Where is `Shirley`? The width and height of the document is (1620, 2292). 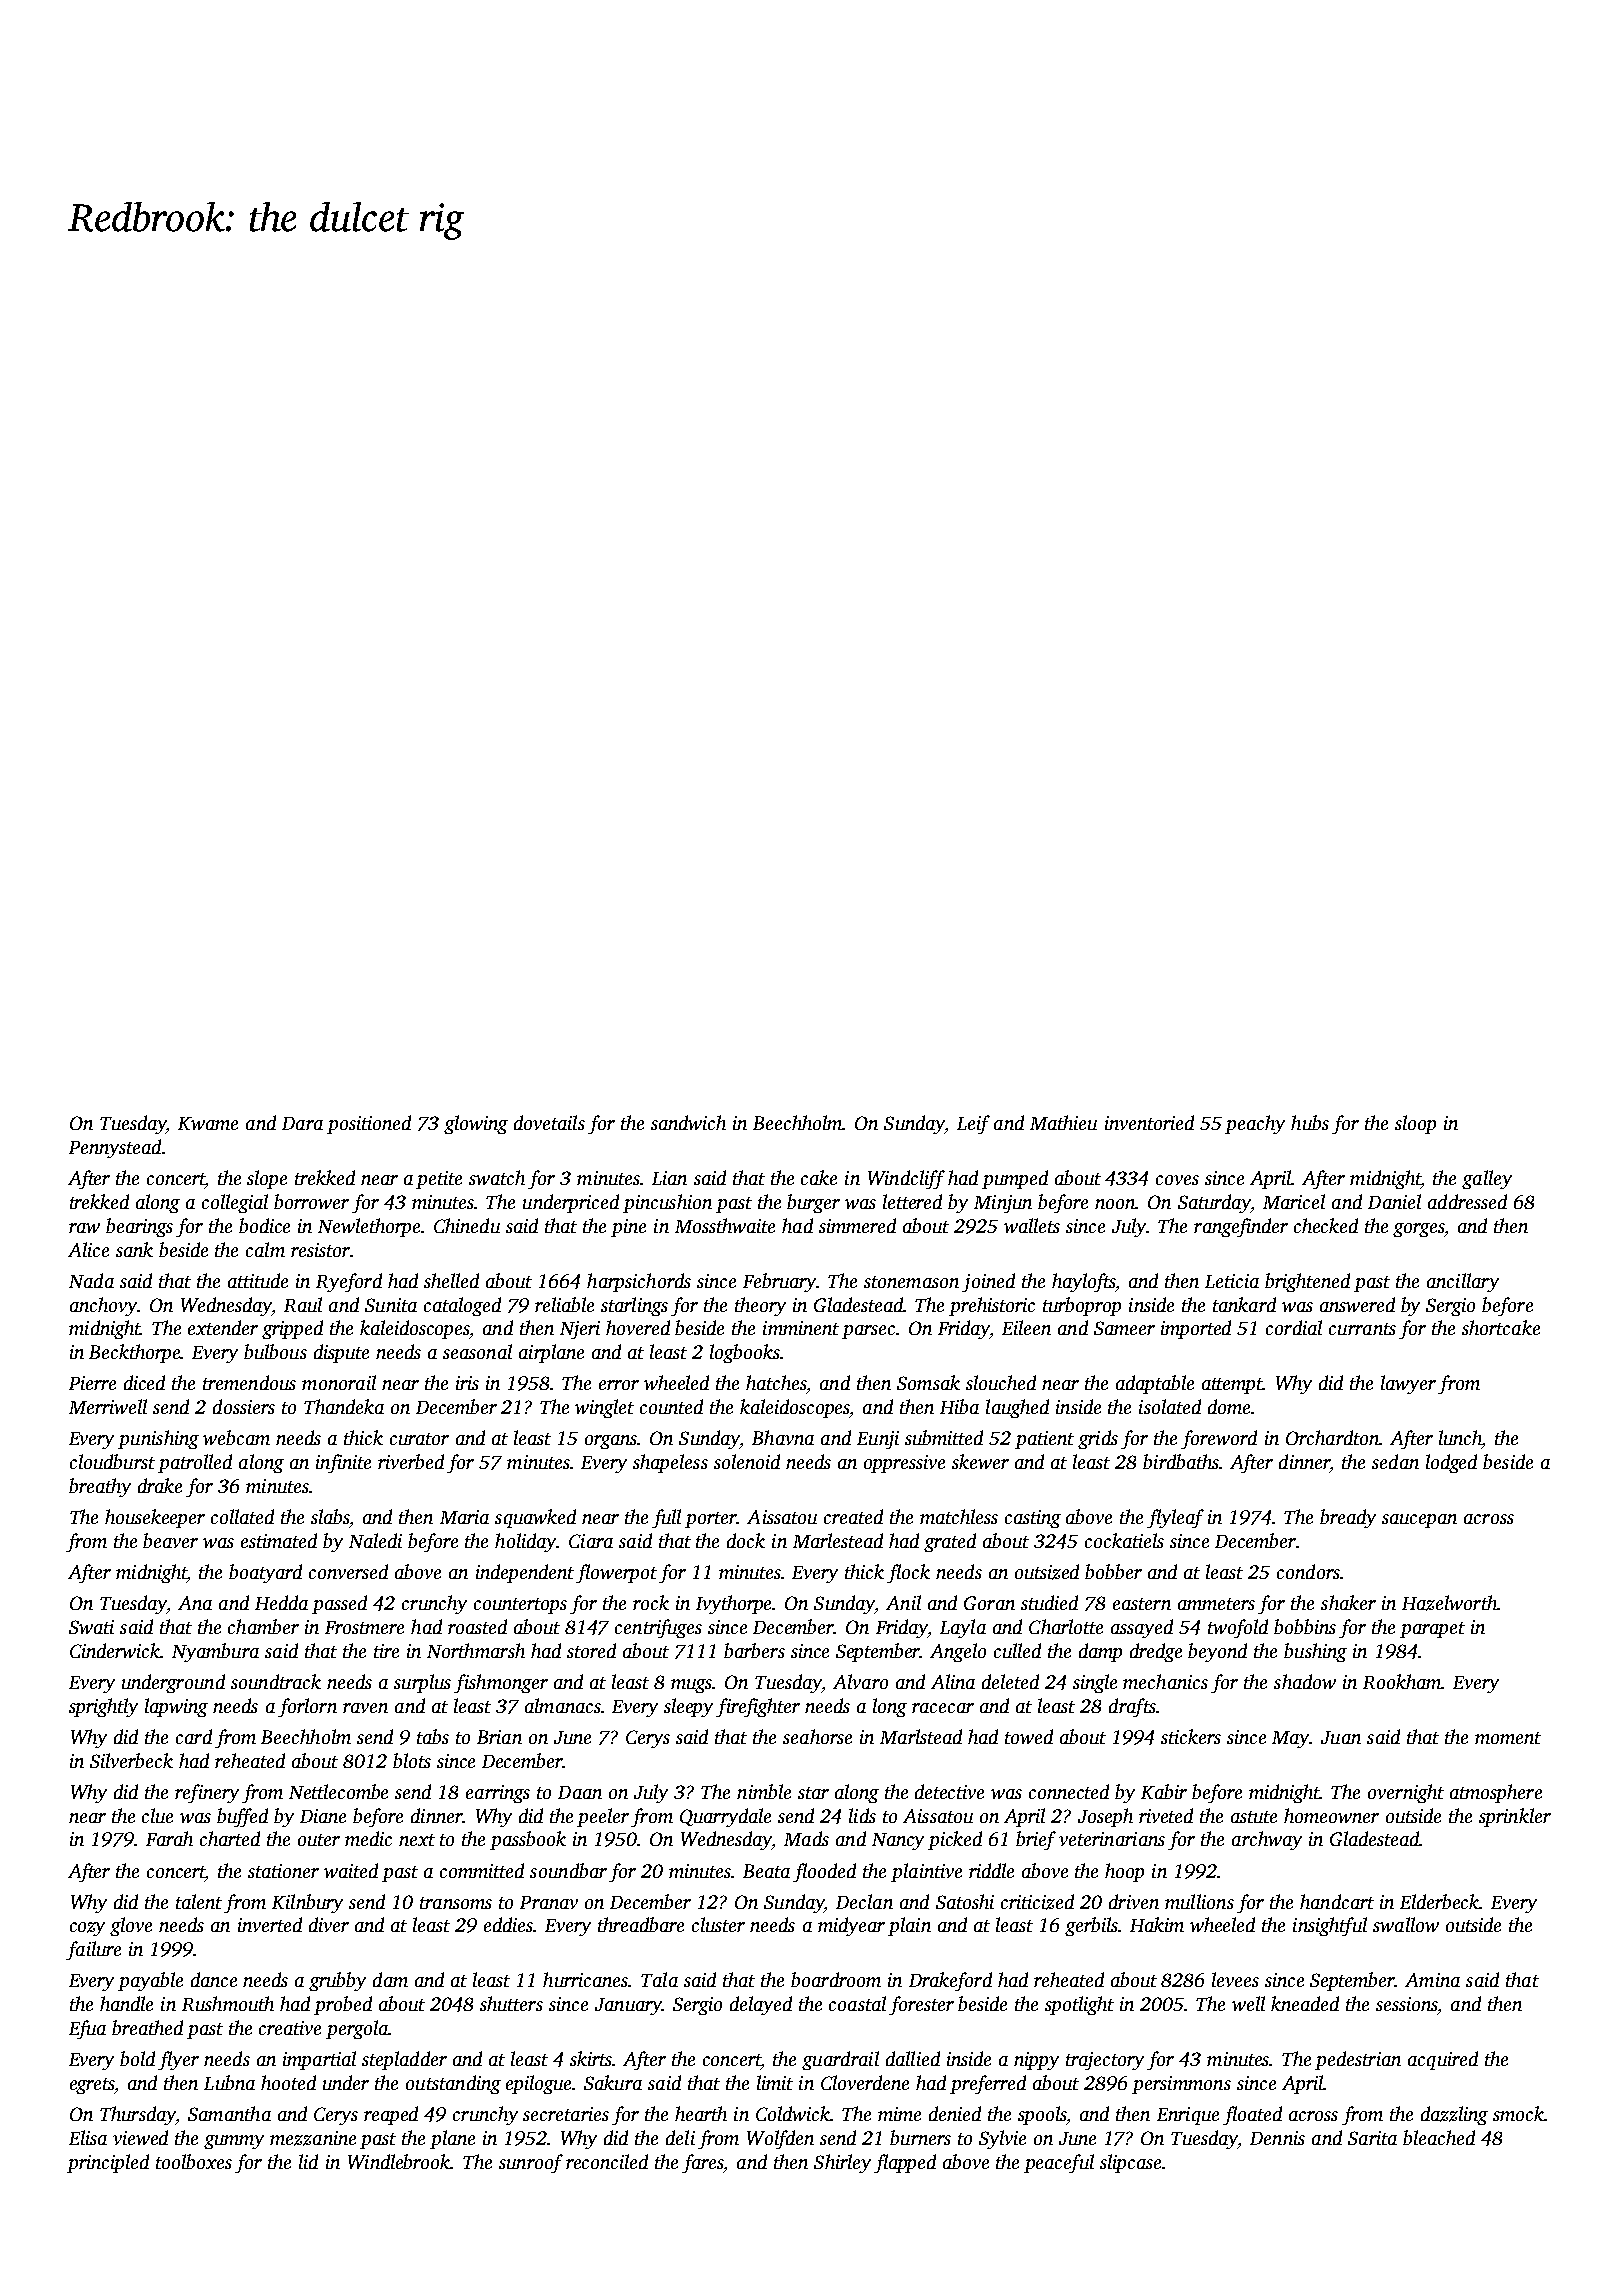
Shirley is located at coordinates (842, 2163).
